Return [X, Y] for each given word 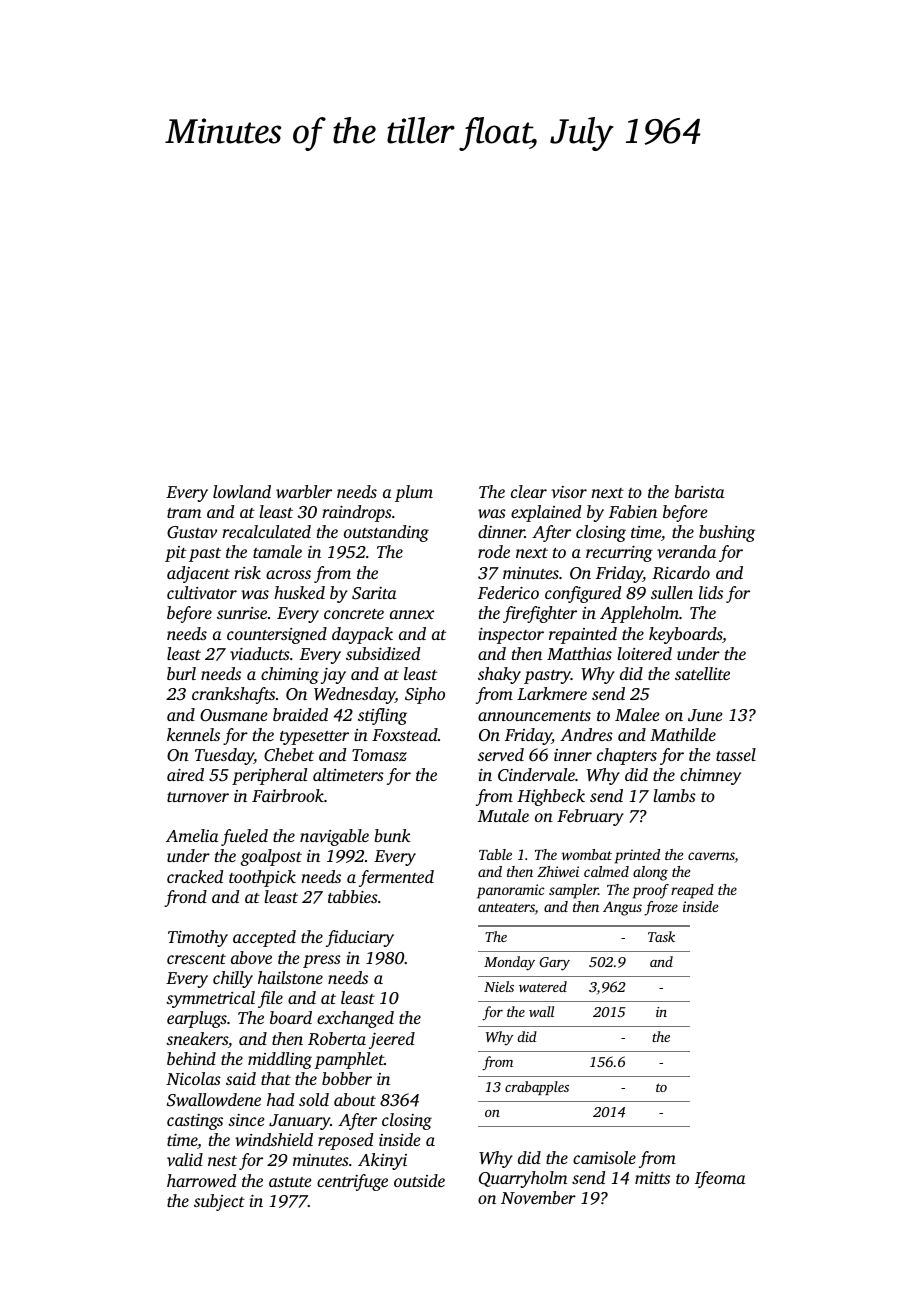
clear [529, 491]
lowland [242, 491]
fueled [244, 837]
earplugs [197, 1019]
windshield [274, 1139]
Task [661, 936]
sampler [573, 891]
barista [699, 491]
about [355, 1099]
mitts [652, 1178]
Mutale [503, 815]
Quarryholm [523, 1179]
